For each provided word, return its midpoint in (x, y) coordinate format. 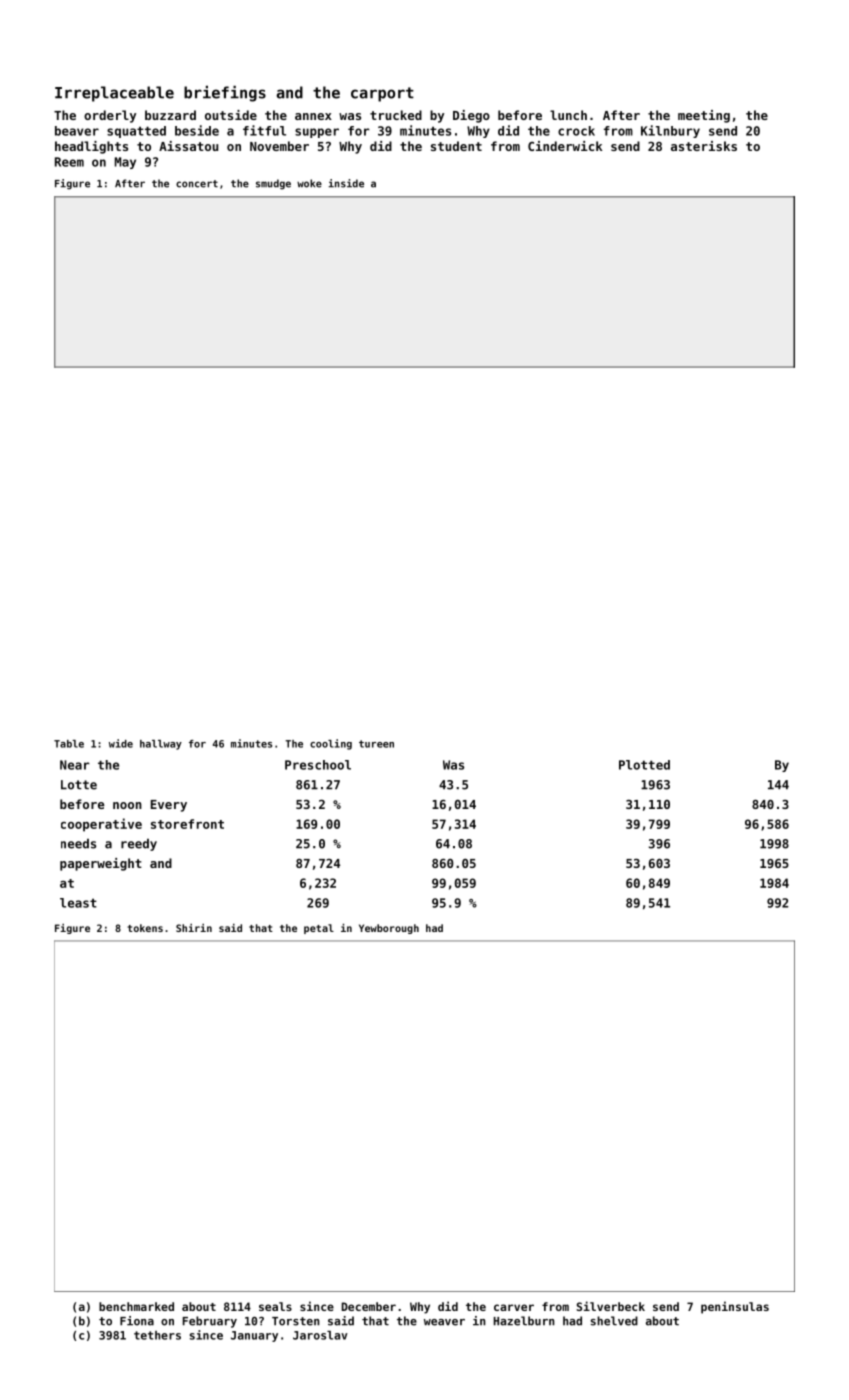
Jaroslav (320, 1335)
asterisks (704, 146)
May (125, 163)
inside (346, 183)
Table (69, 744)
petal (319, 929)
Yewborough (389, 929)
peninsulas (735, 1307)
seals (275, 1306)
